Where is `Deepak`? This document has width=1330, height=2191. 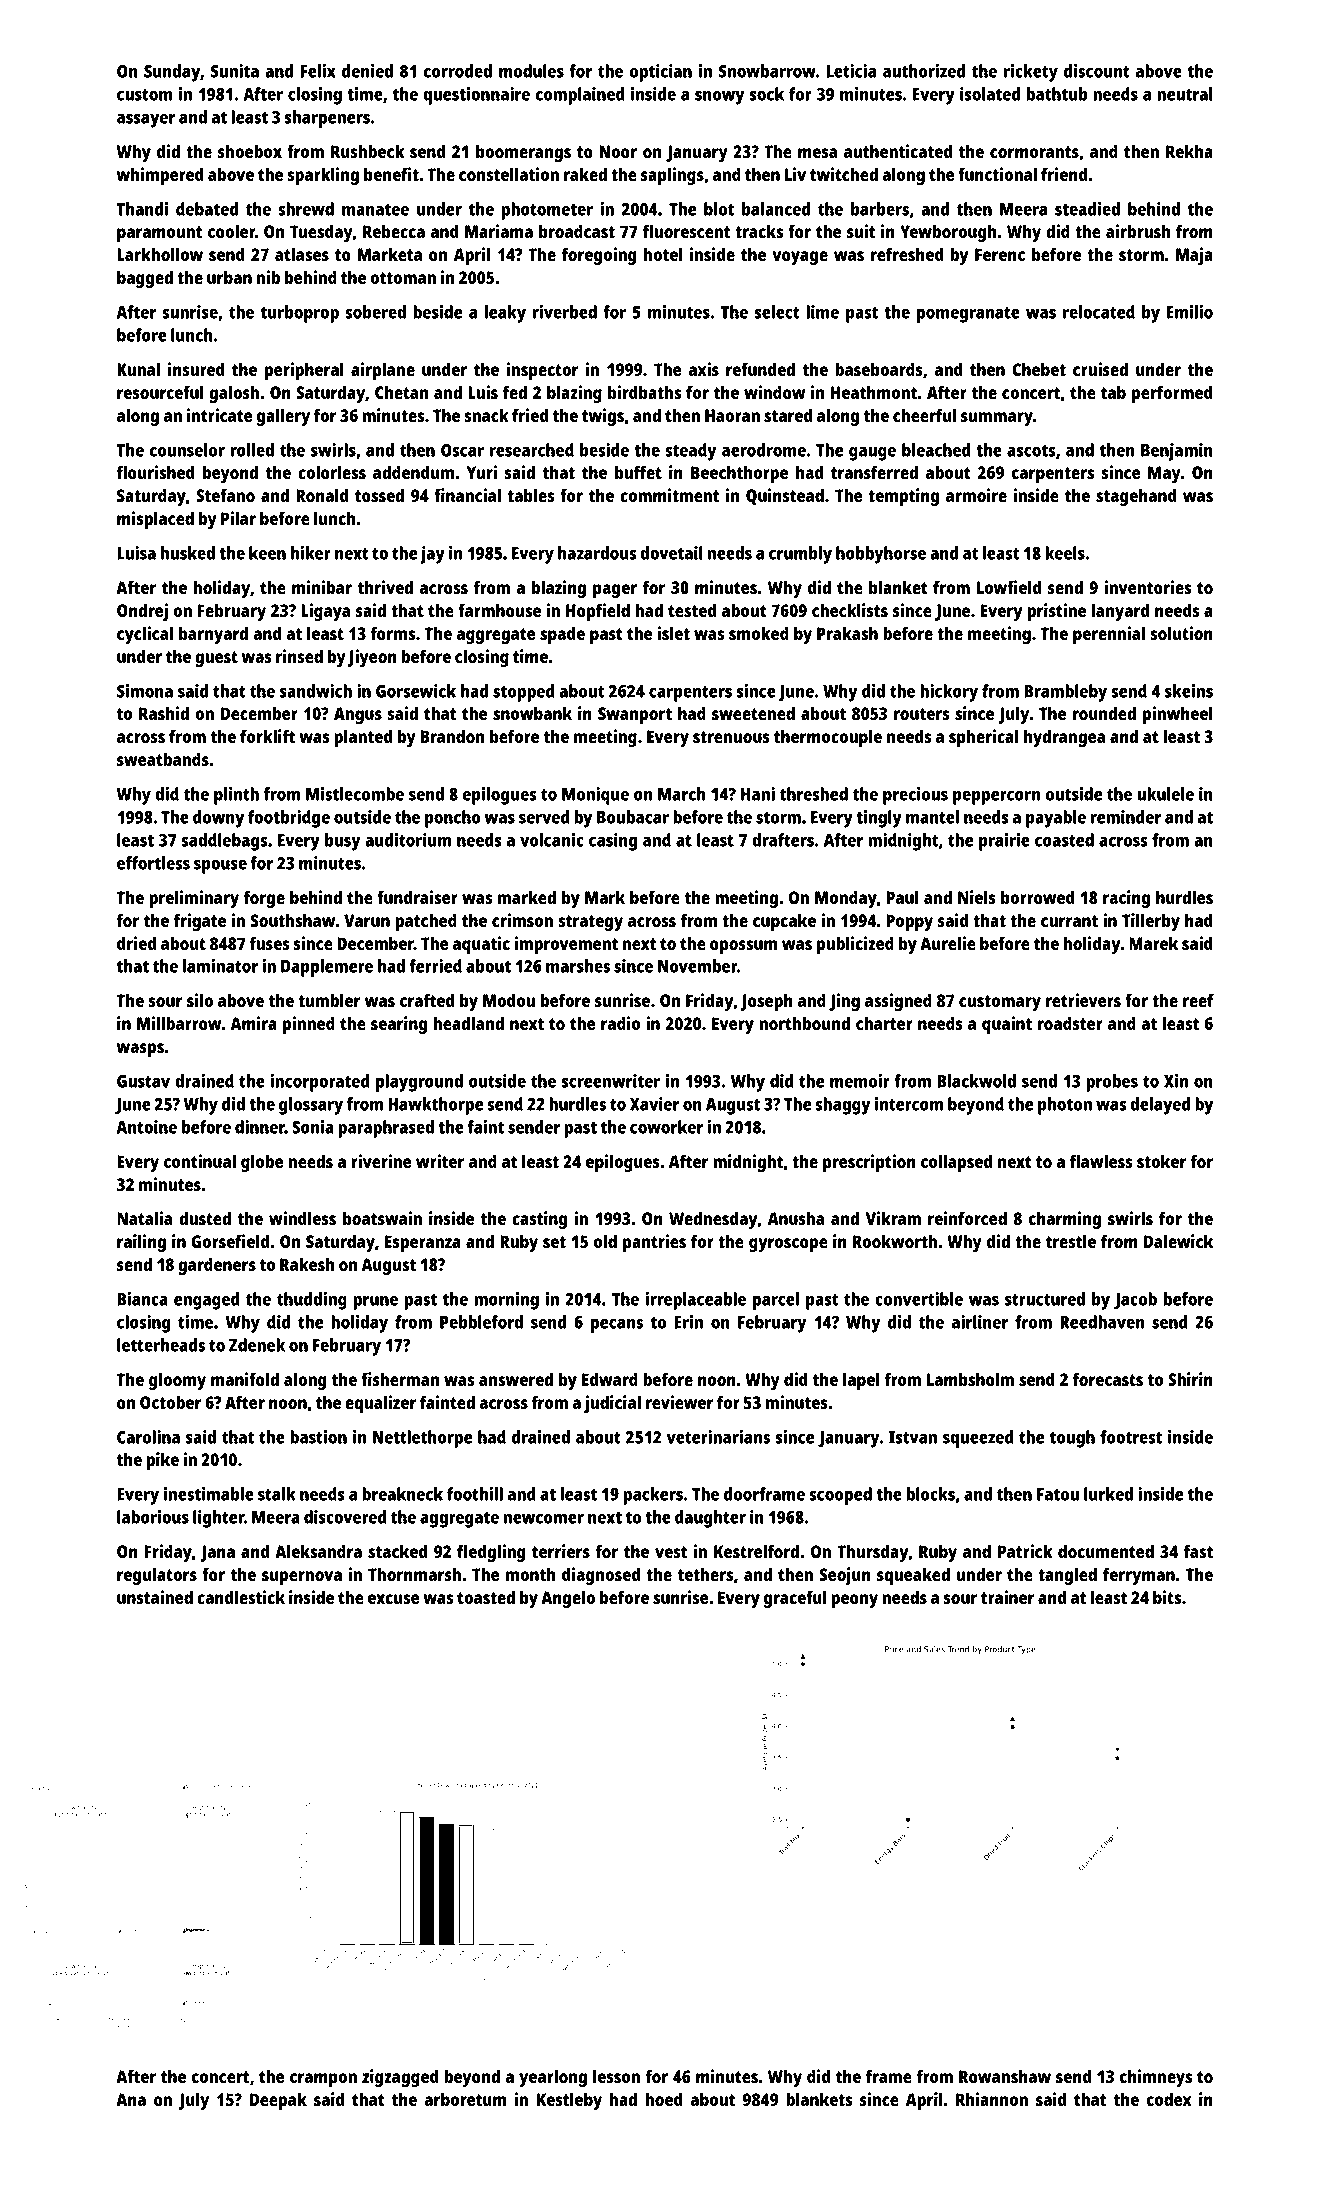
Deepak is located at coordinates (278, 2101).
